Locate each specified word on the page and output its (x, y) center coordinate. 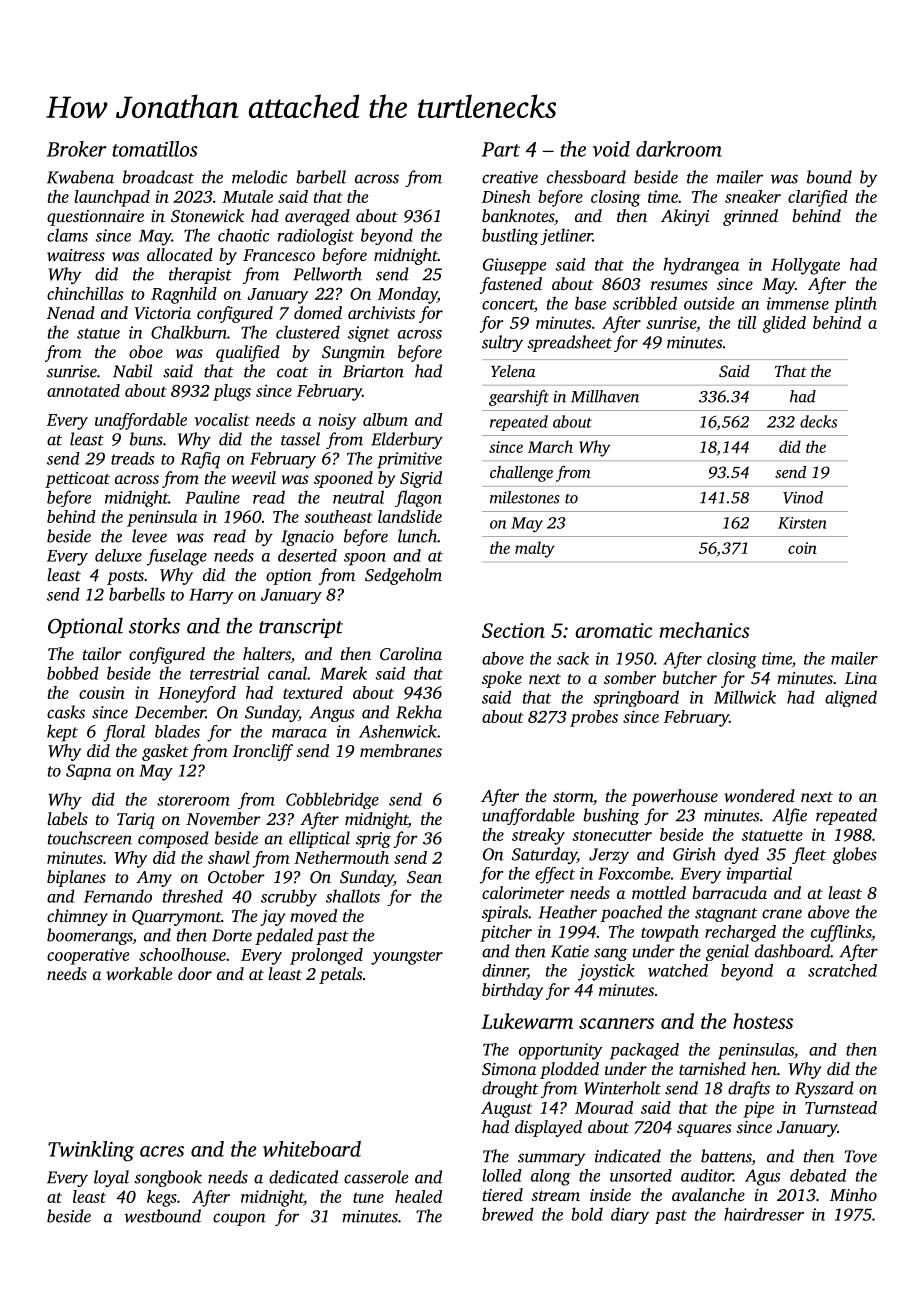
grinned (750, 217)
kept (62, 733)
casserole (376, 1177)
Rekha (419, 712)
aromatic (613, 630)
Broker (77, 149)
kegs (162, 1198)
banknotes (518, 215)
